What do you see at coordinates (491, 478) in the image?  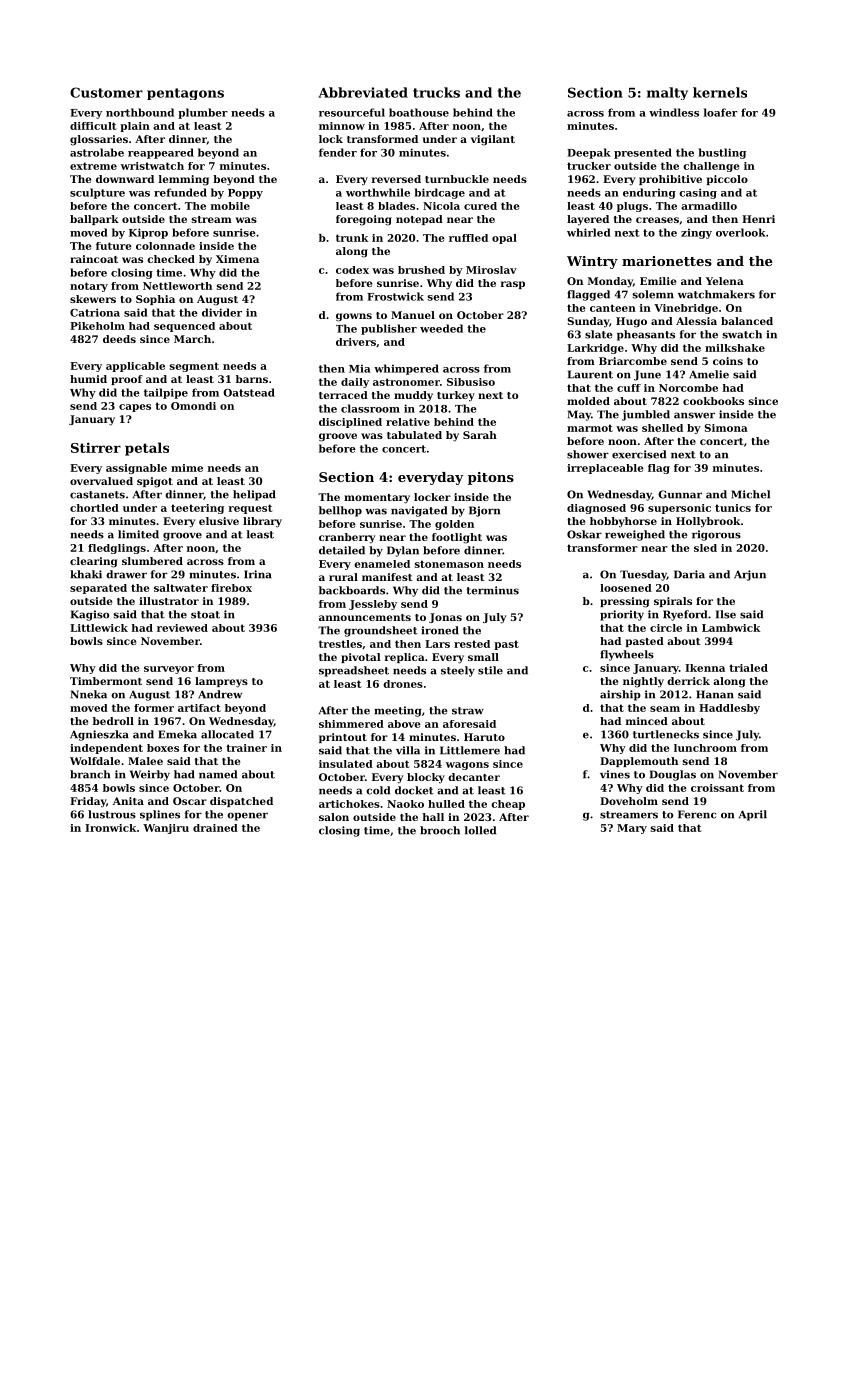 I see `pitons` at bounding box center [491, 478].
